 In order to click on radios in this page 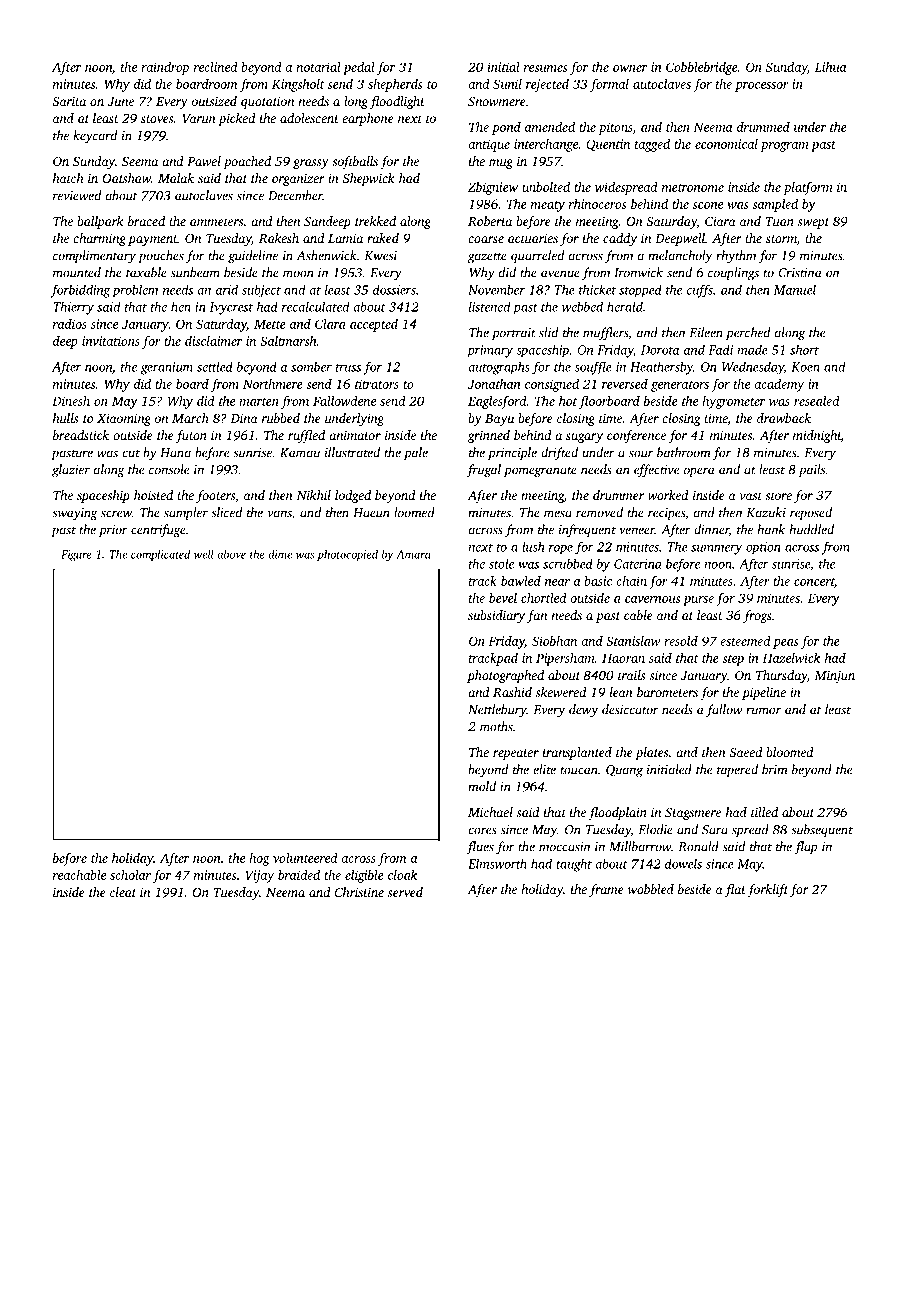, I will do `click(70, 324)`.
